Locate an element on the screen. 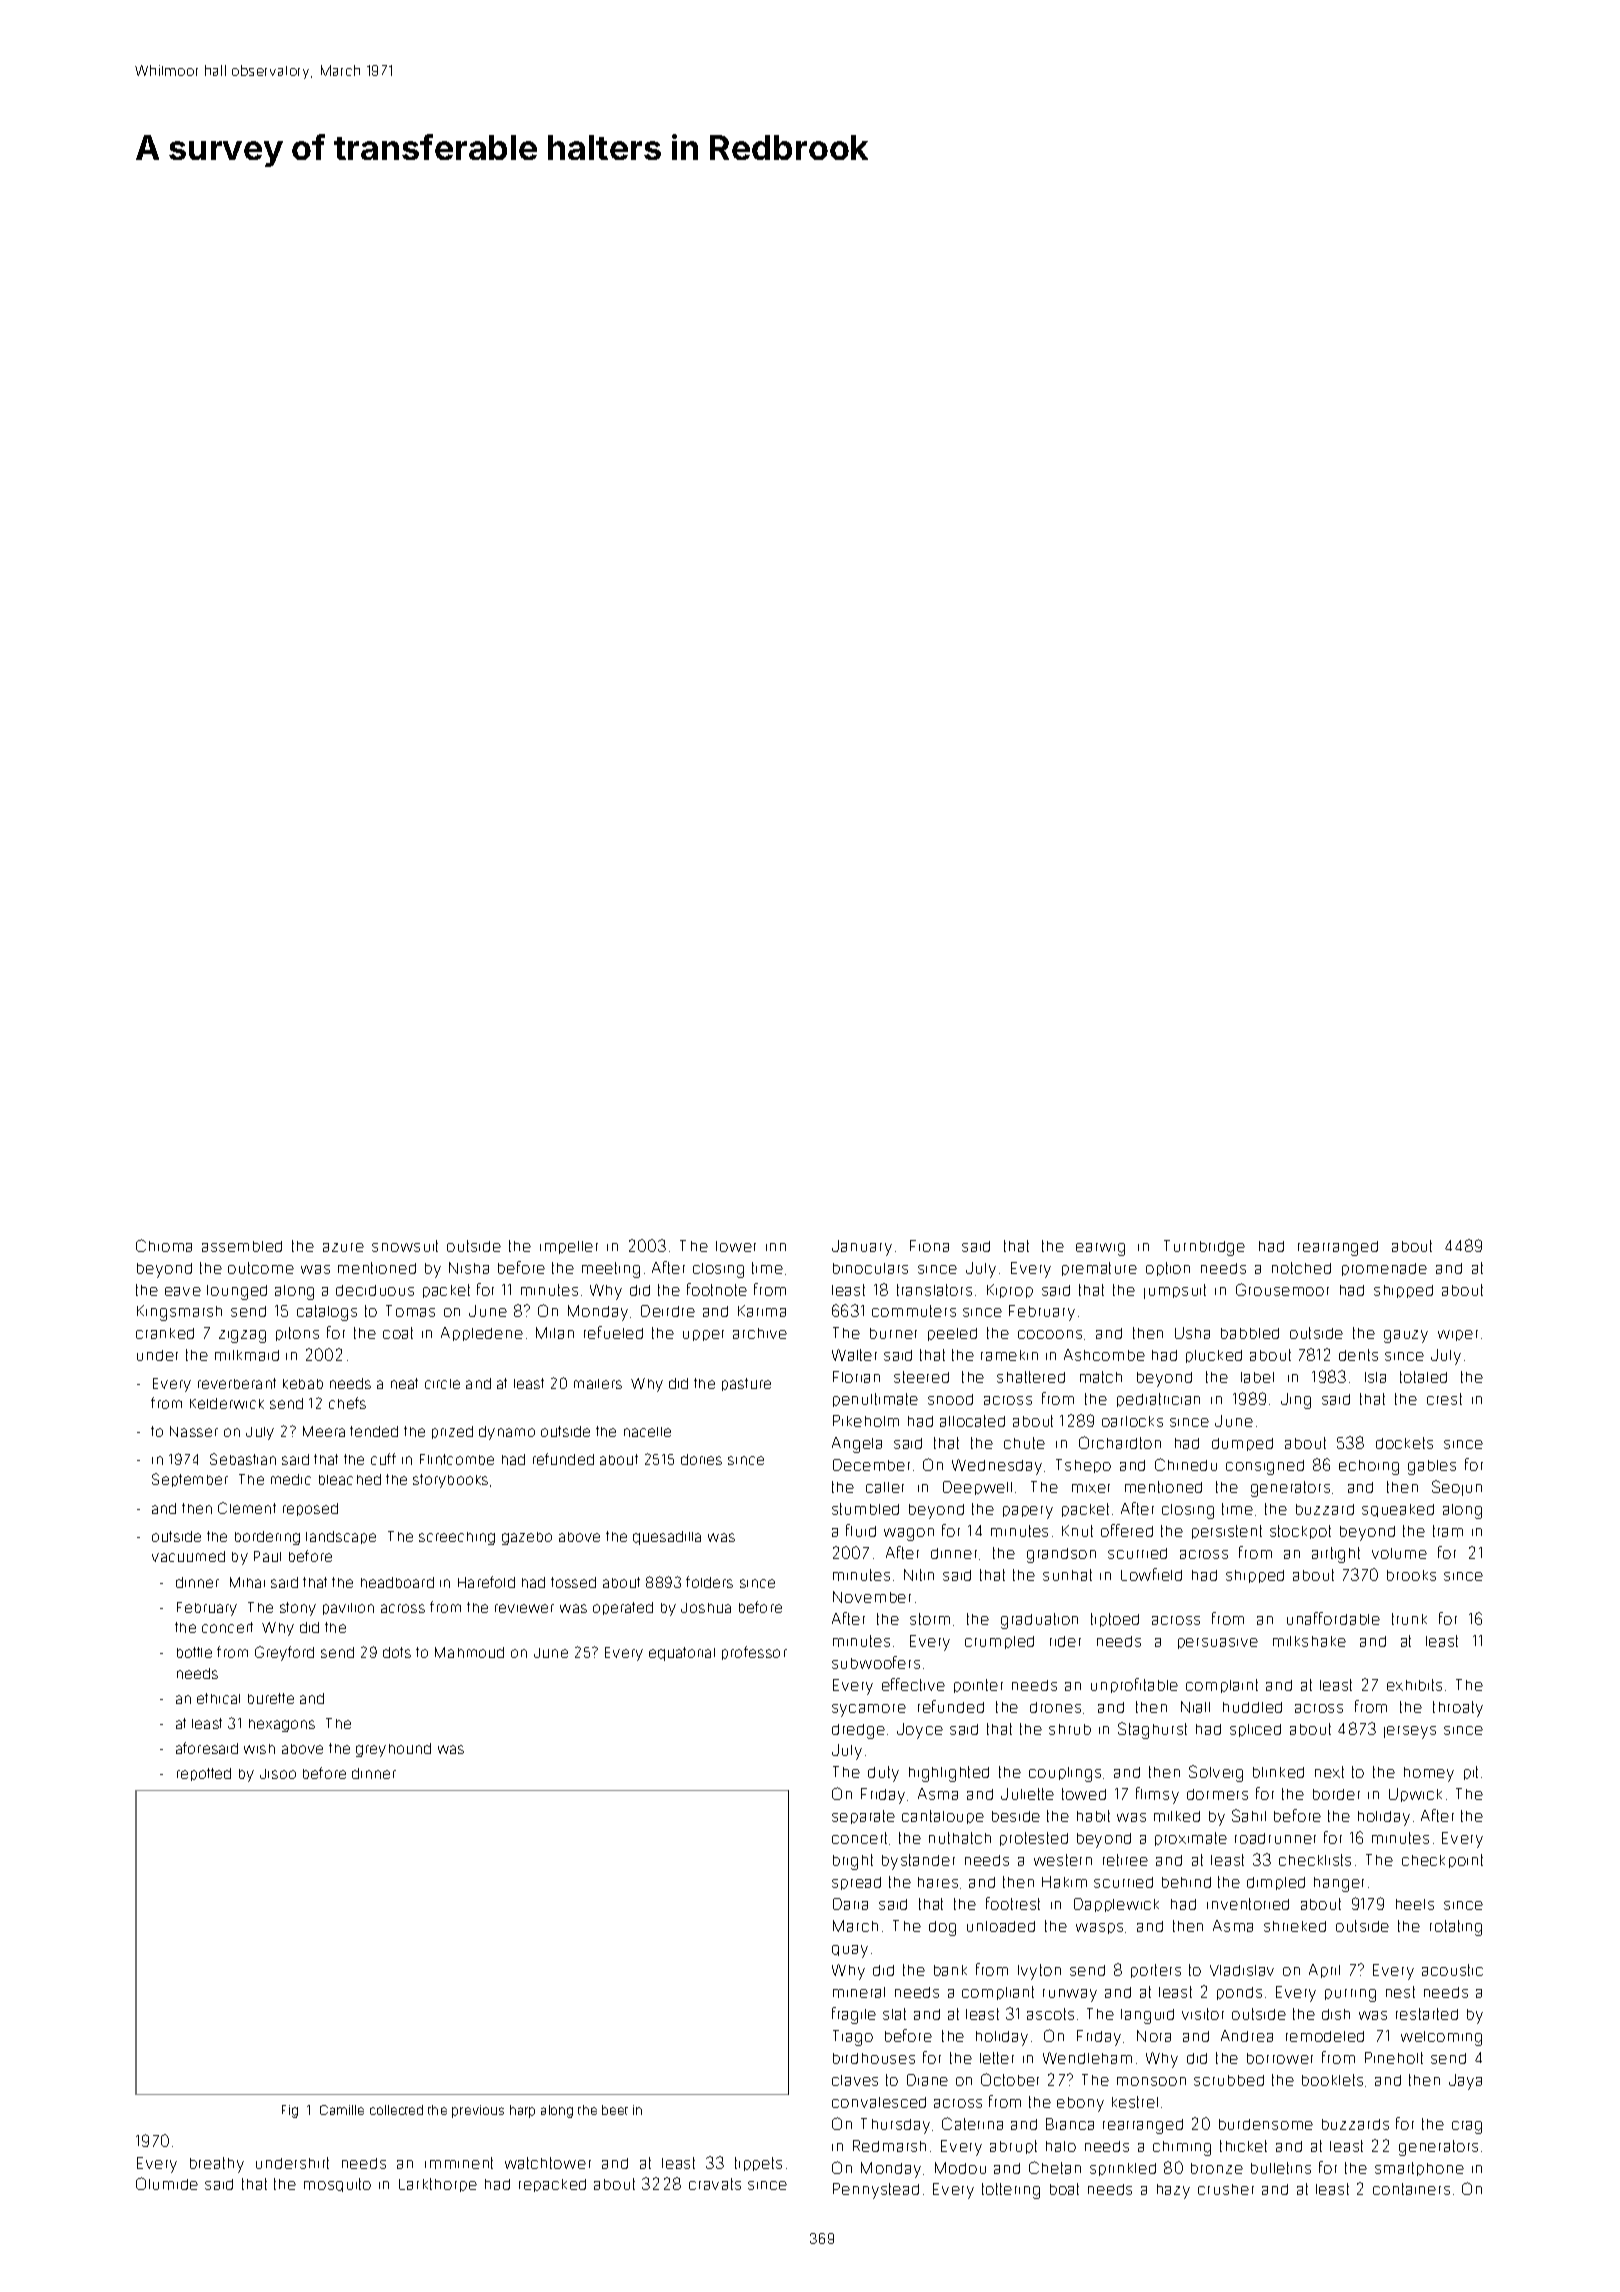  vacuumed is located at coordinates (188, 1556).
